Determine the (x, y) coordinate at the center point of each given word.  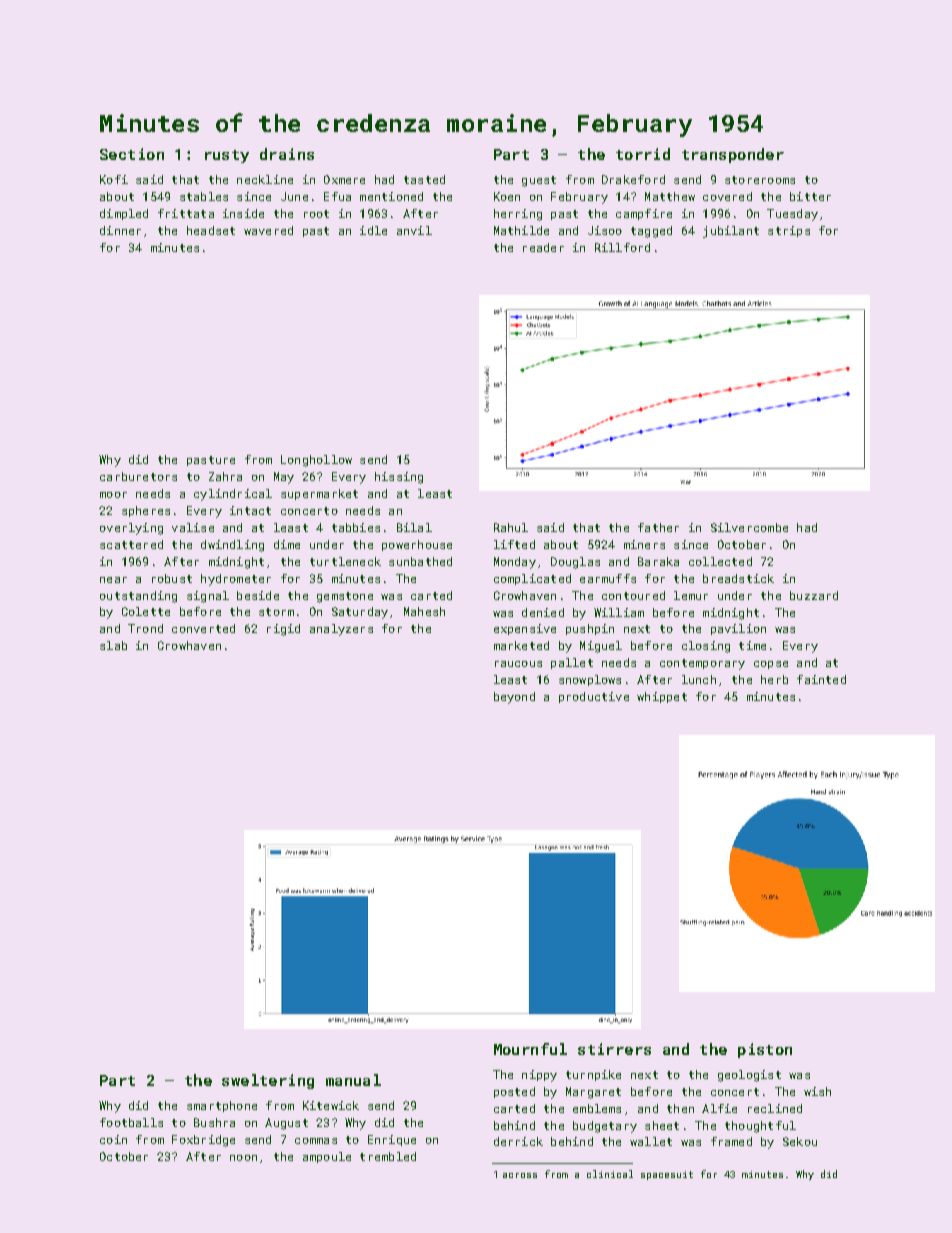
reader (543, 247)
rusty (227, 156)
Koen (507, 196)
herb (774, 679)
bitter (810, 196)
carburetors (138, 476)
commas (316, 1141)
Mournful (530, 1049)
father (658, 527)
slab (113, 645)
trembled (388, 1156)
